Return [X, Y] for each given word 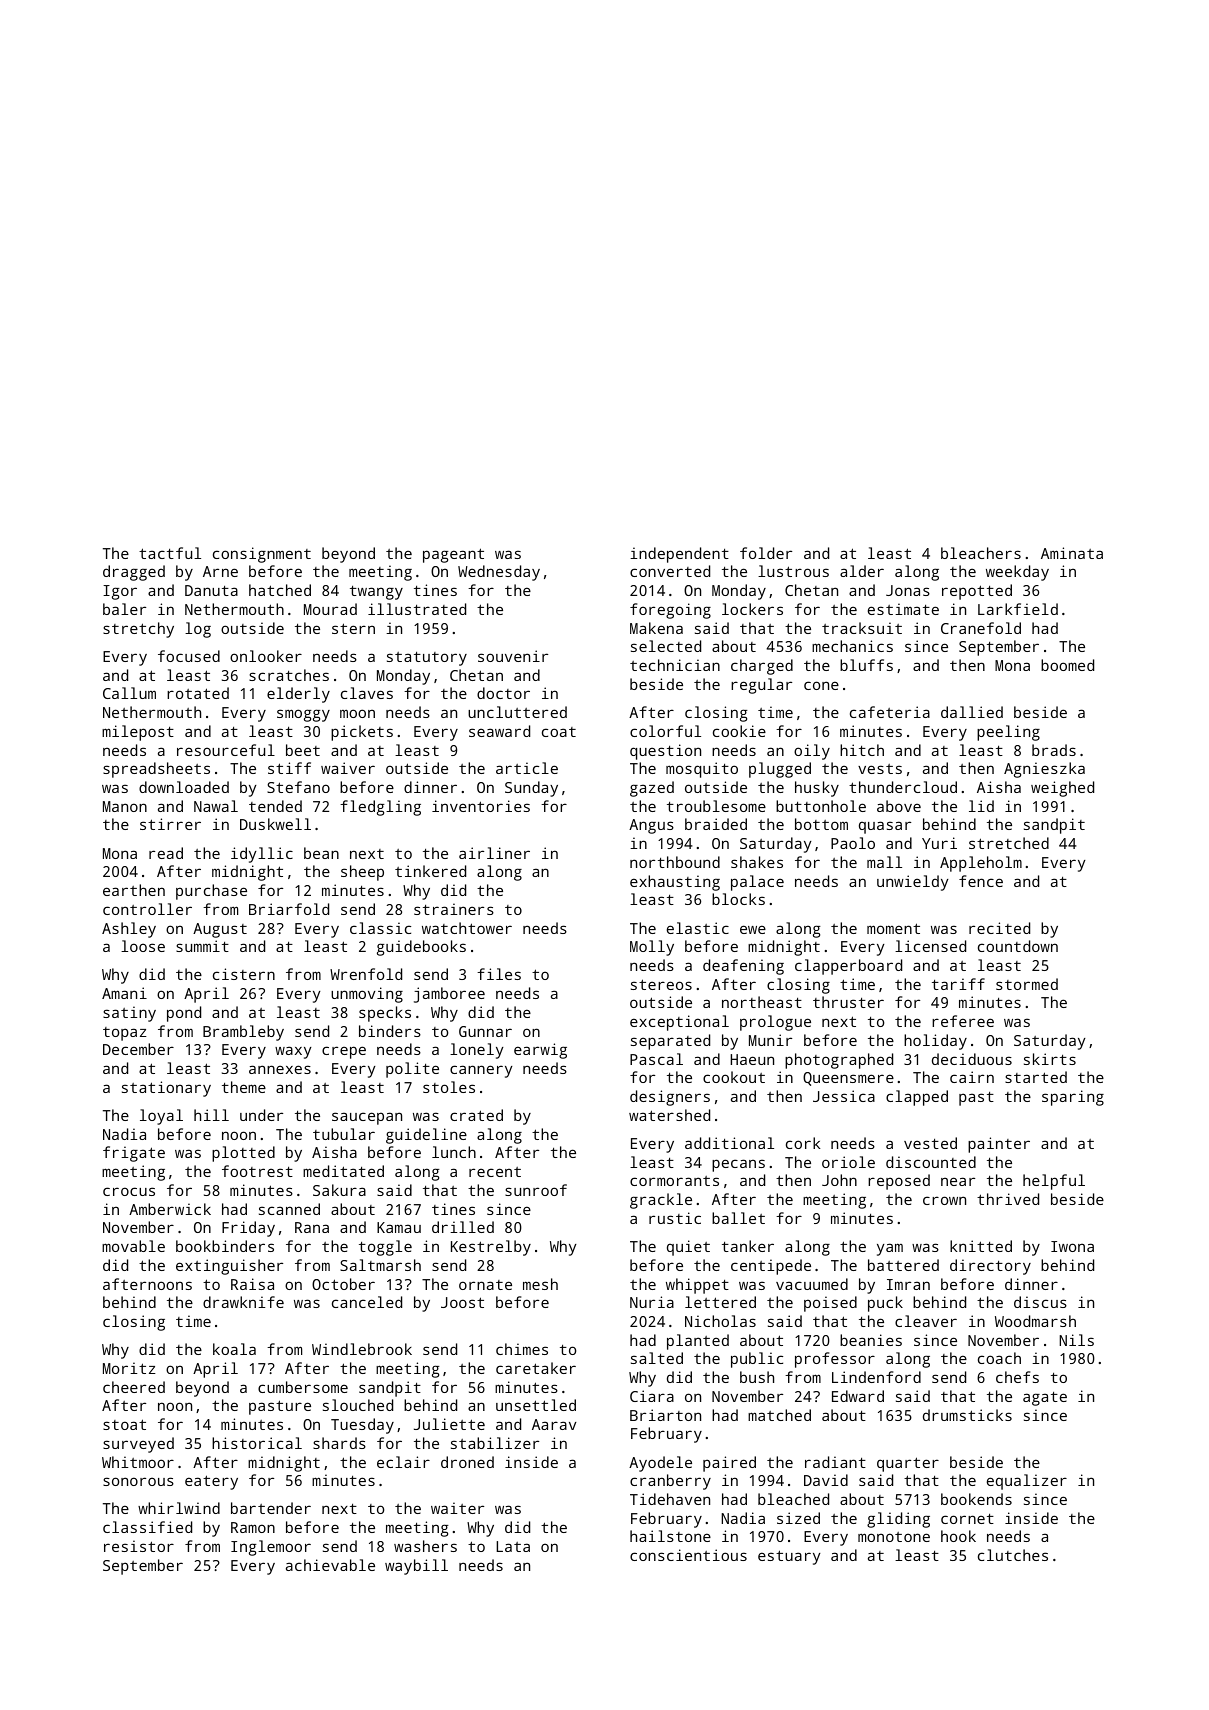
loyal [161, 1117]
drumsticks [967, 1415]
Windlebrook [362, 1349]
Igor [120, 592]
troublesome [716, 806]
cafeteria [890, 712]
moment [893, 928]
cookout [734, 1077]
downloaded [184, 787]
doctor [503, 693]
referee [963, 1021]
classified [147, 1527]
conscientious [688, 1555]
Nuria [652, 1302]
